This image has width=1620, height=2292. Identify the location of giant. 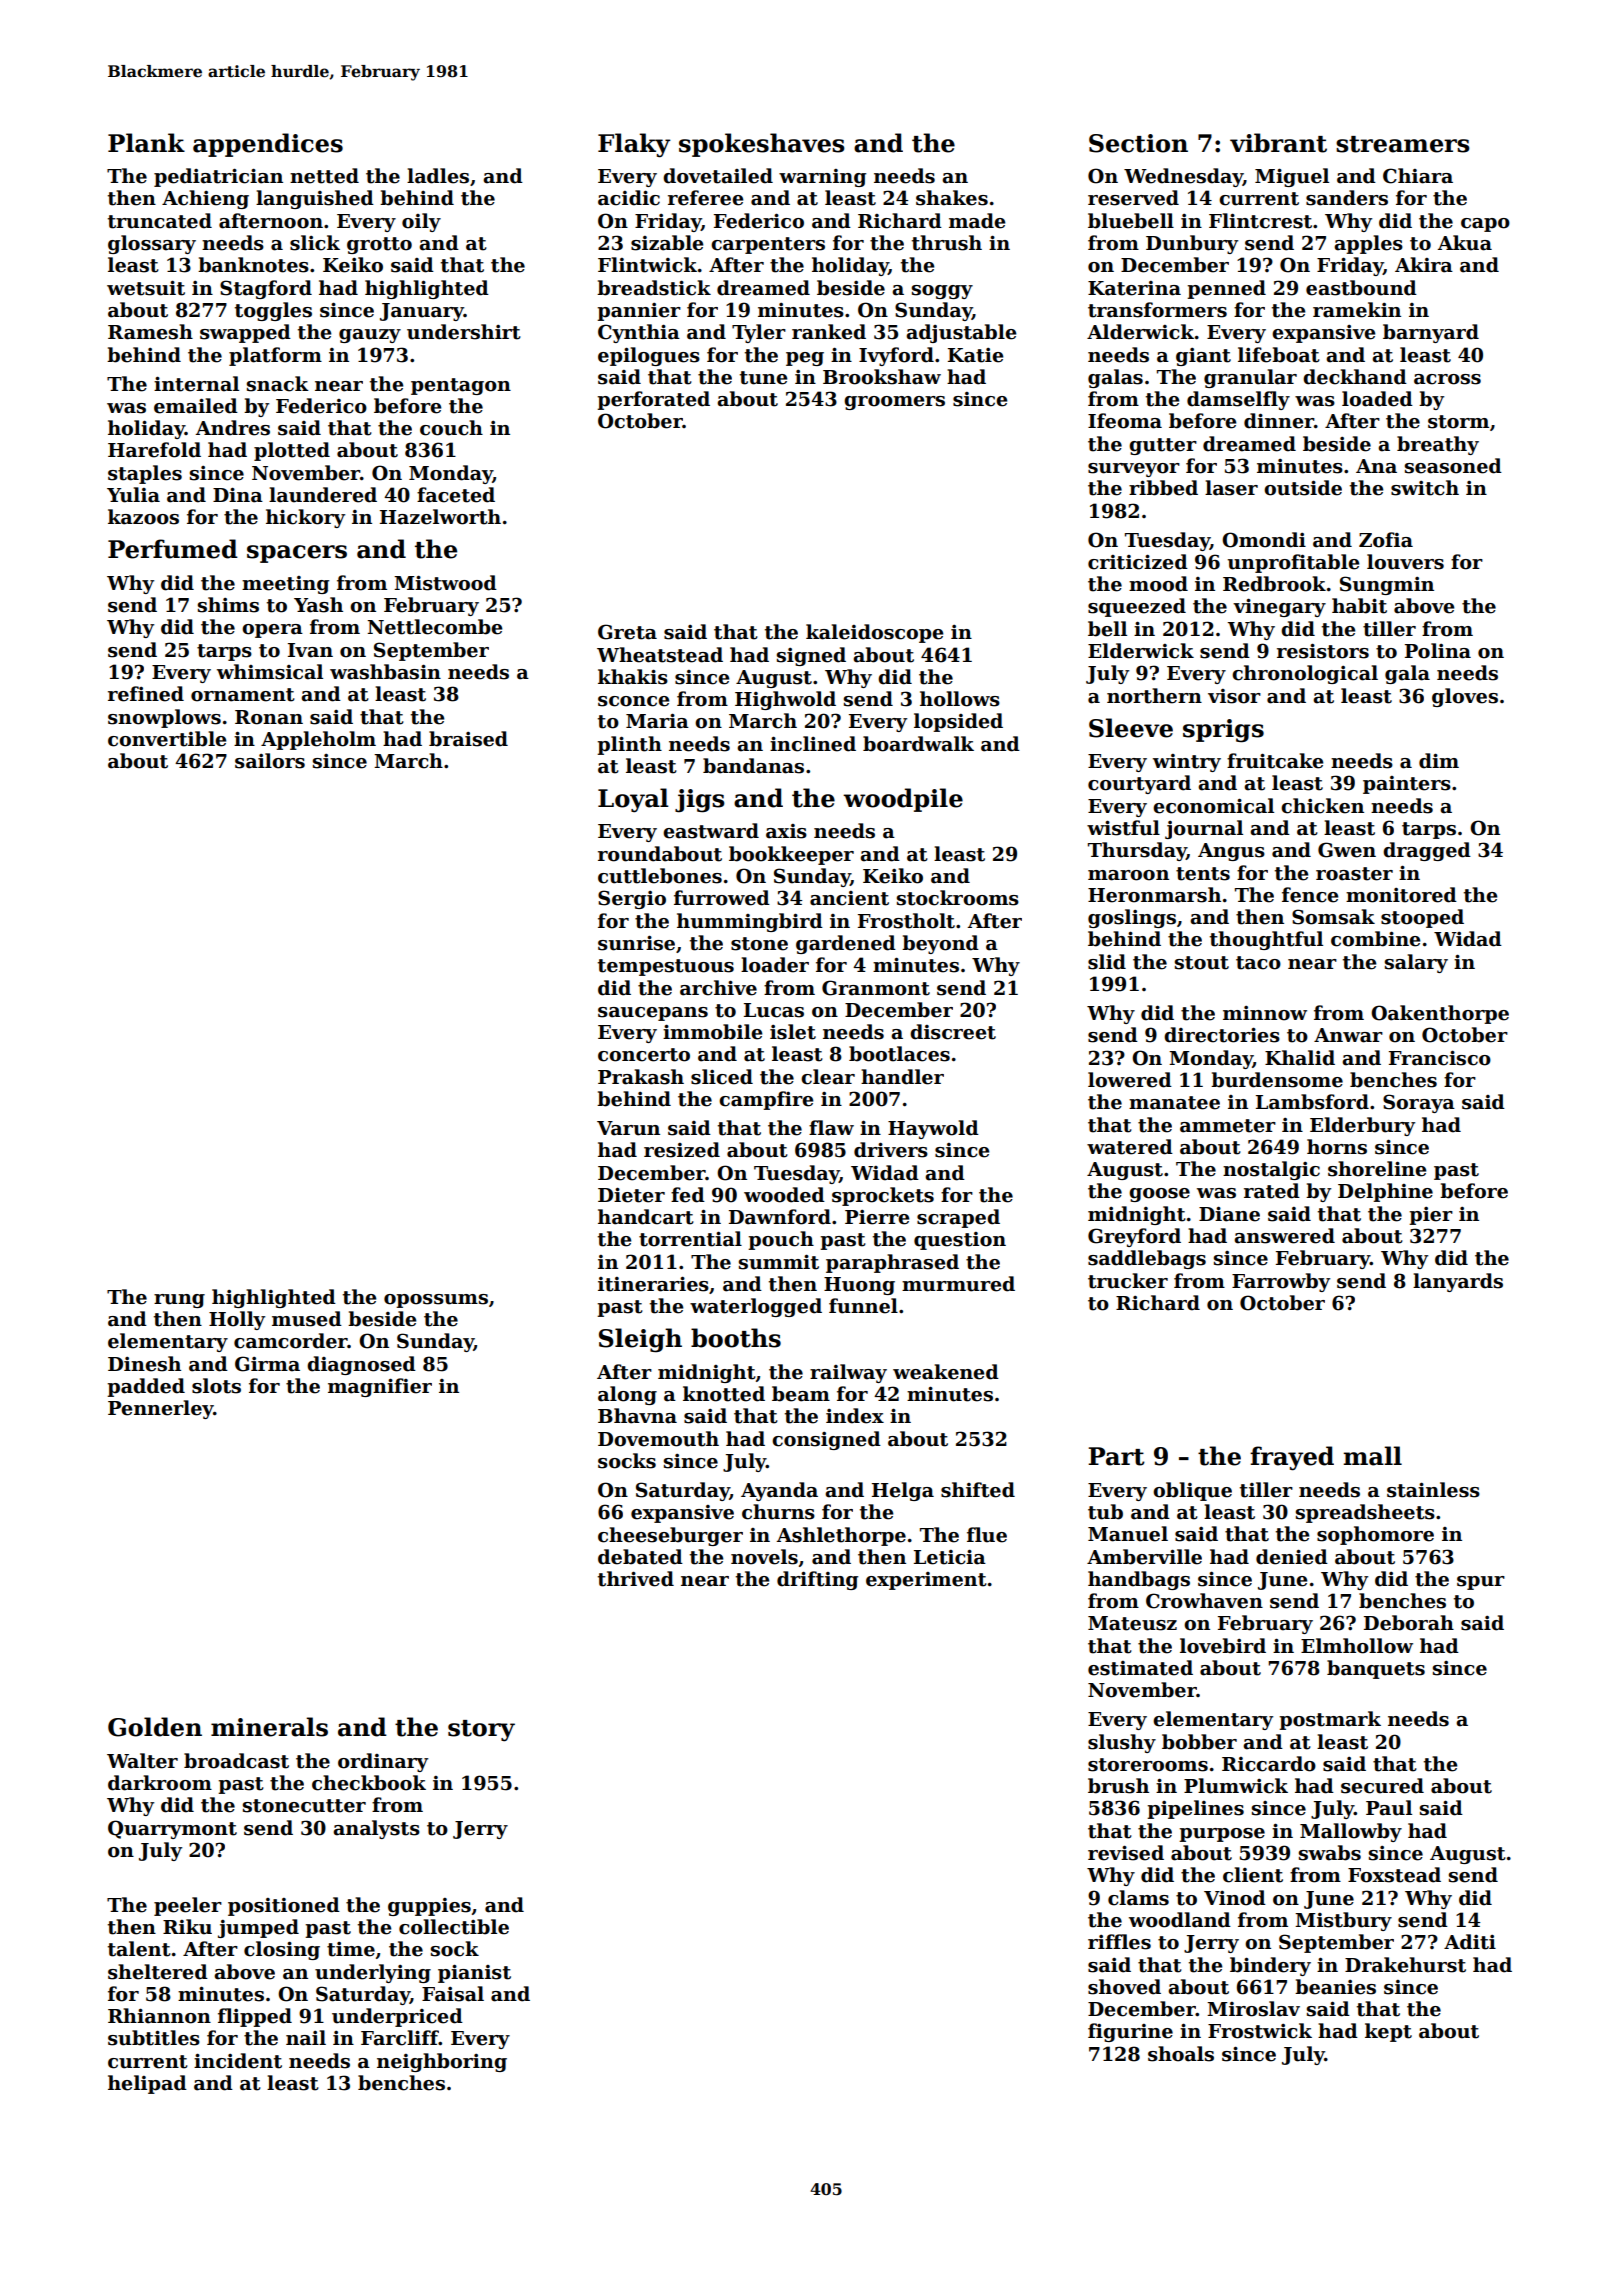
(1203, 357).
